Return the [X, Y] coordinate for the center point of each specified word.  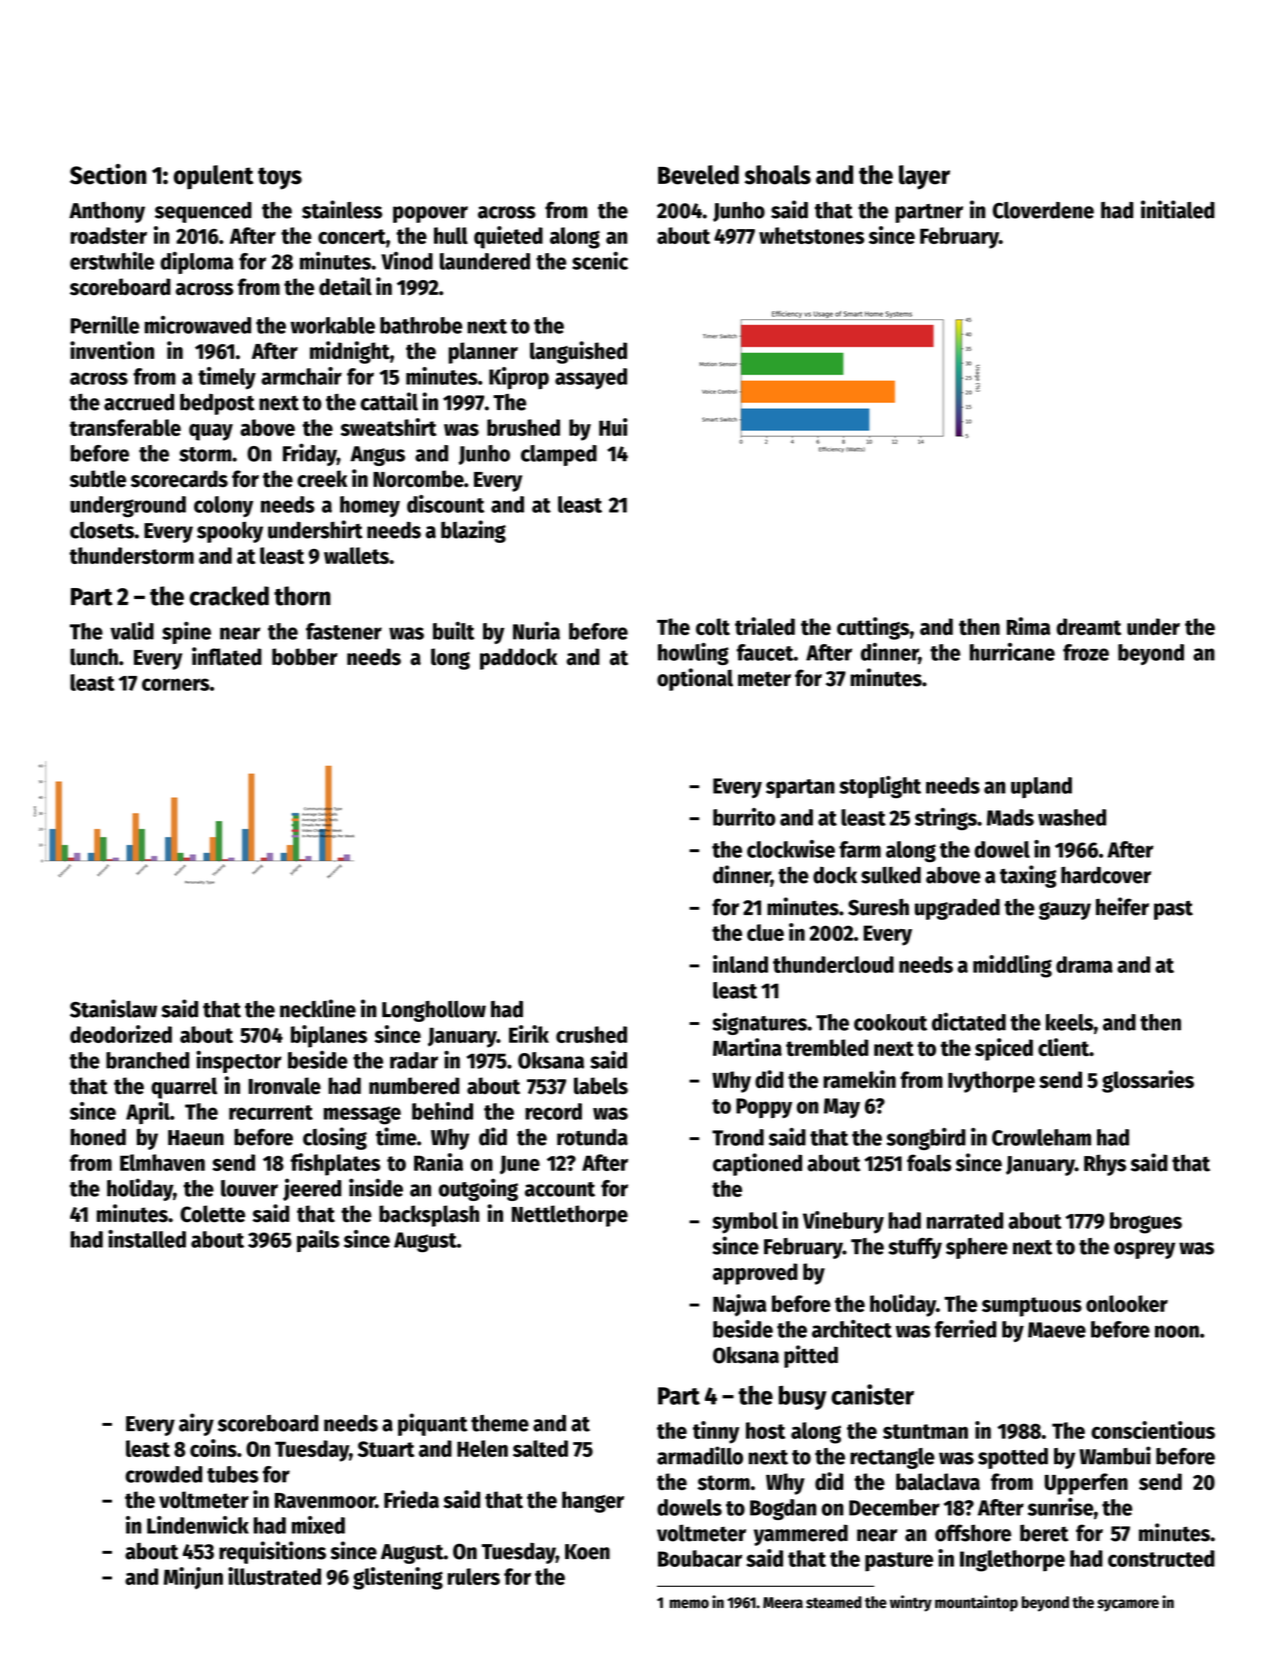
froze [1086, 652]
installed [147, 1239]
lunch [94, 657]
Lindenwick [198, 1525]
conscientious [1153, 1430]
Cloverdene [1043, 210]
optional [695, 679]
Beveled [698, 175]
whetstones [811, 235]
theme [500, 1423]
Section [108, 174]
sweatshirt [389, 427]
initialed [1178, 209]
